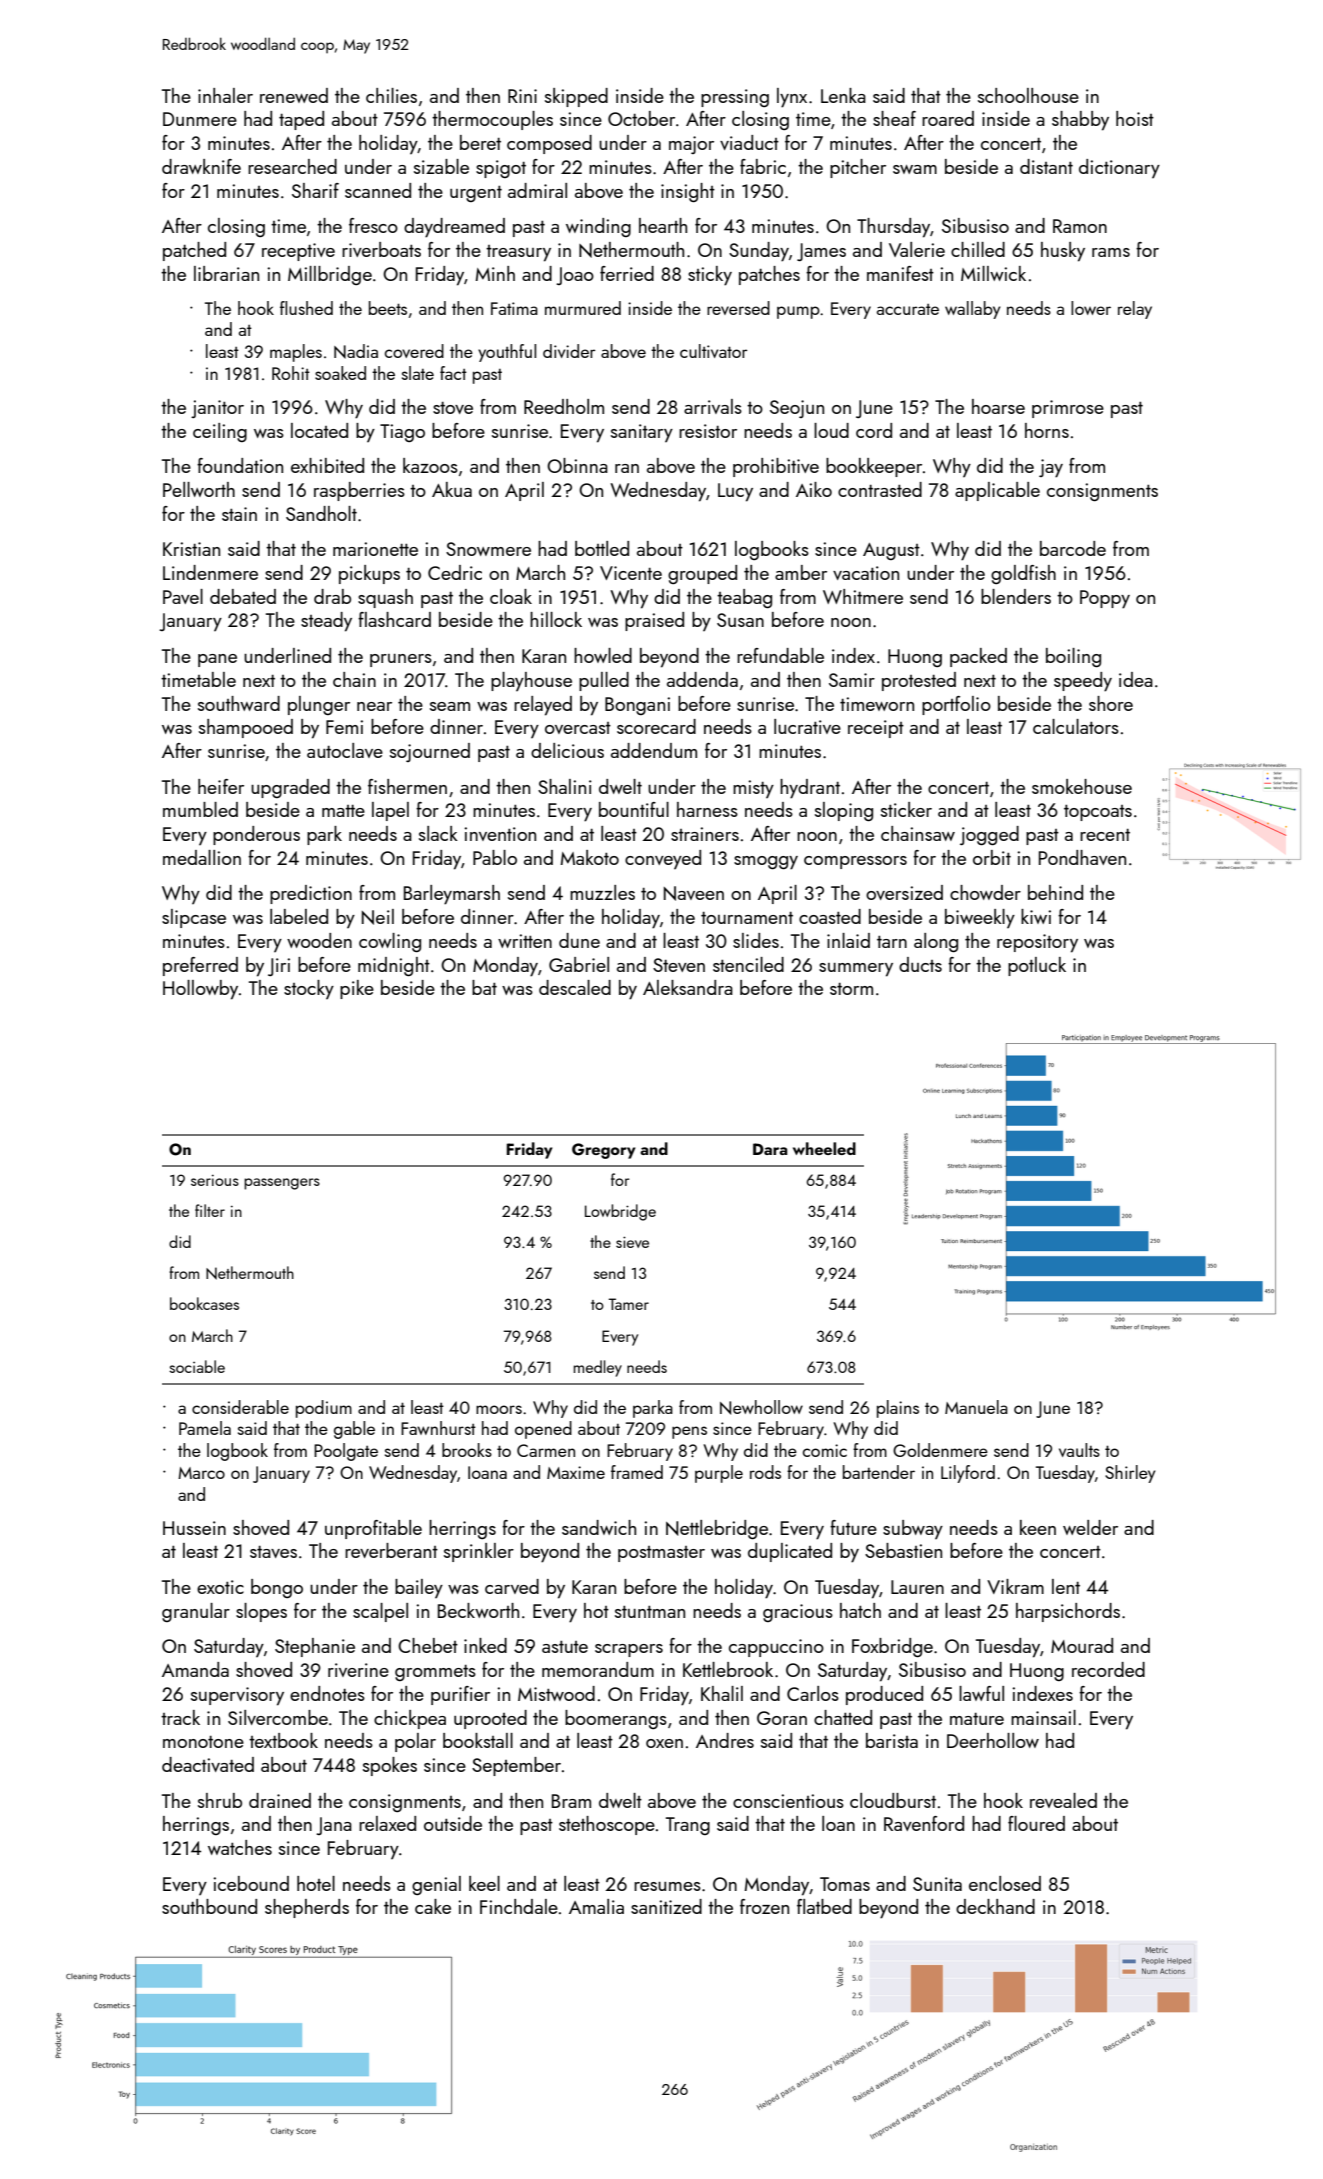 The image size is (1323, 2179). I want to click on tarn, so click(892, 942).
